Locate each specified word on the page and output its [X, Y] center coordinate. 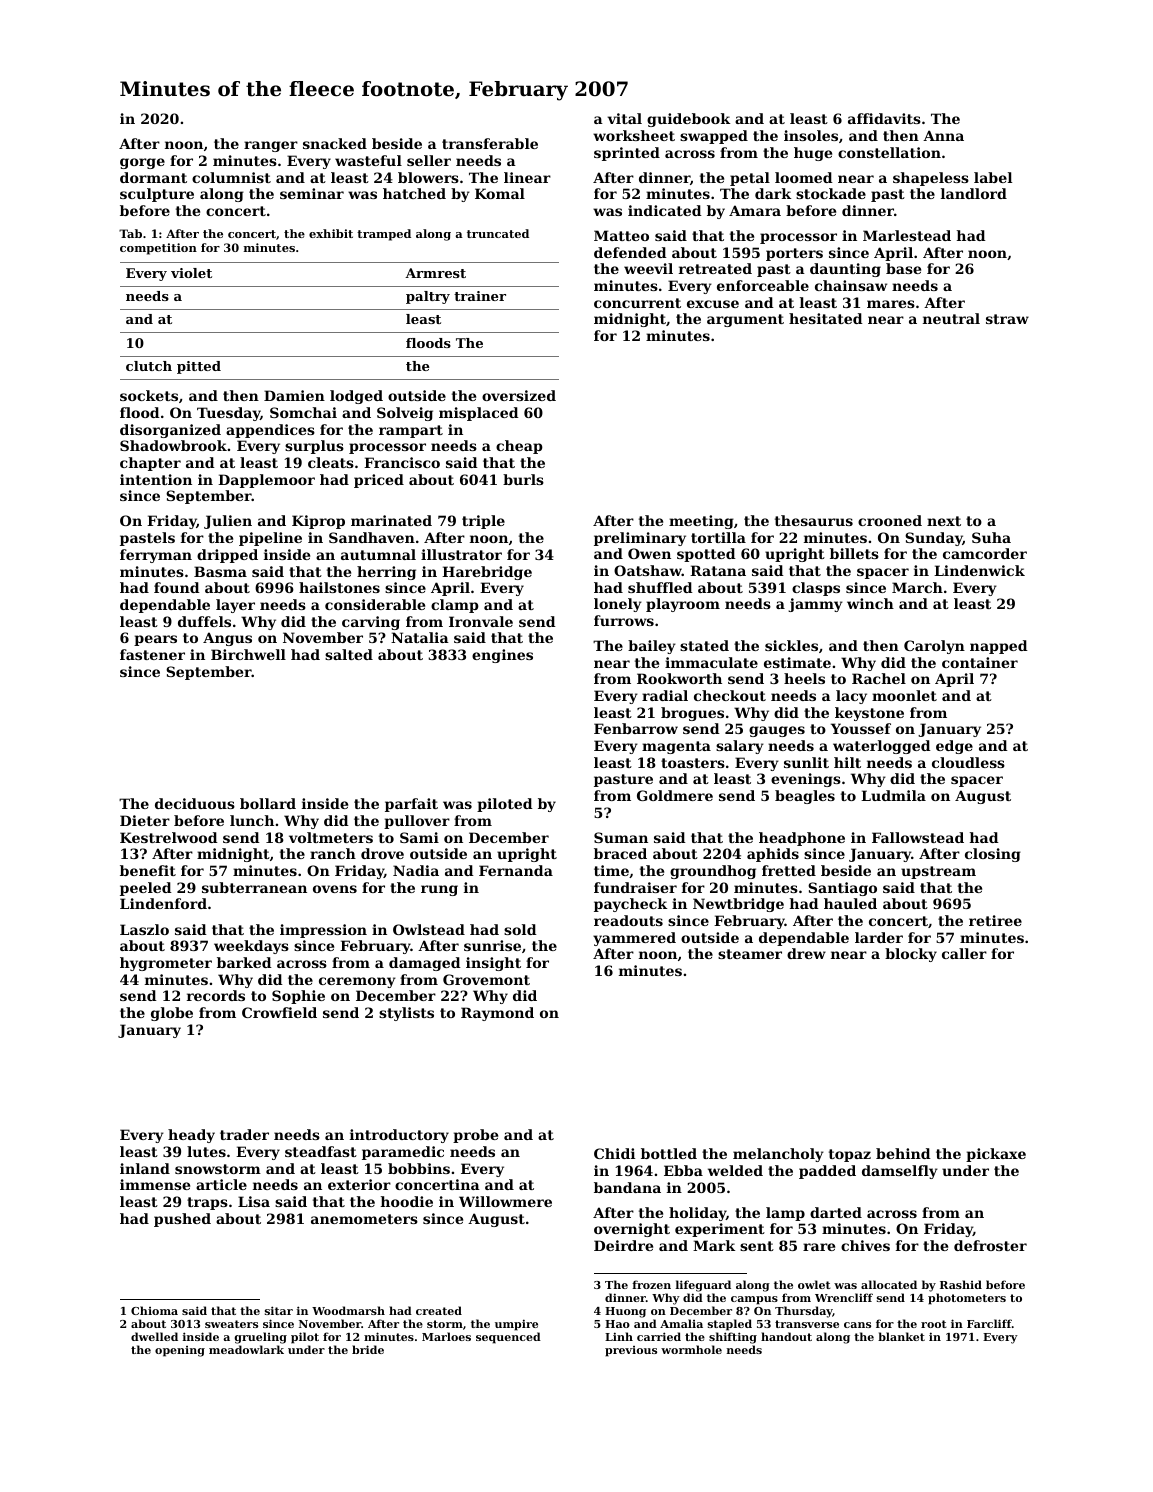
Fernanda [516, 870]
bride [368, 1349]
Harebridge [487, 573]
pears [155, 640]
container [980, 662]
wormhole [691, 1349]
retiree [995, 920]
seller [429, 160]
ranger [271, 146]
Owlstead [429, 929]
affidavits [884, 118]
